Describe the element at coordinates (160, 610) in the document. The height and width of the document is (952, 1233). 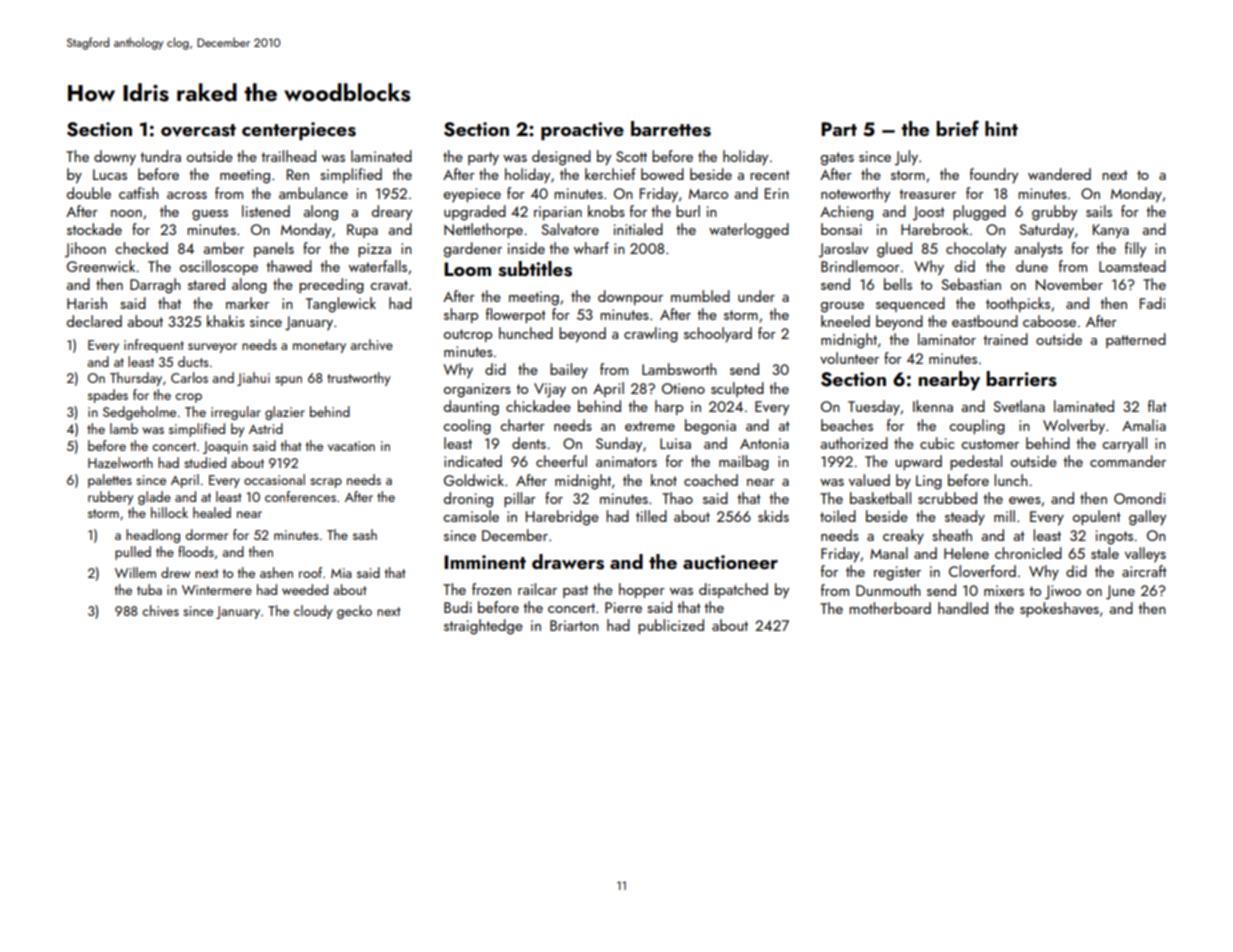
I see `chives` at that location.
